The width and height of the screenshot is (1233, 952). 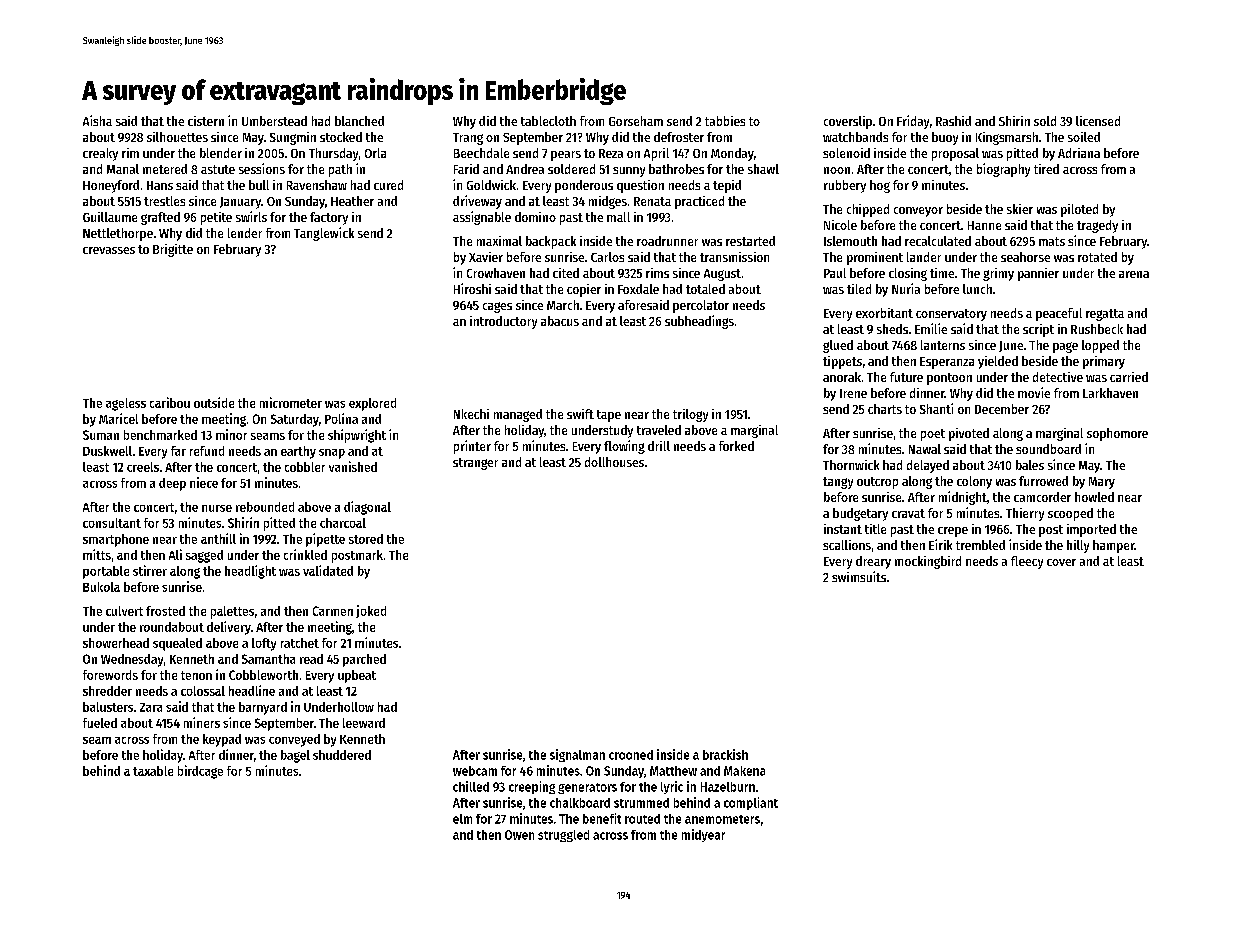 I want to click on tape, so click(x=609, y=416).
